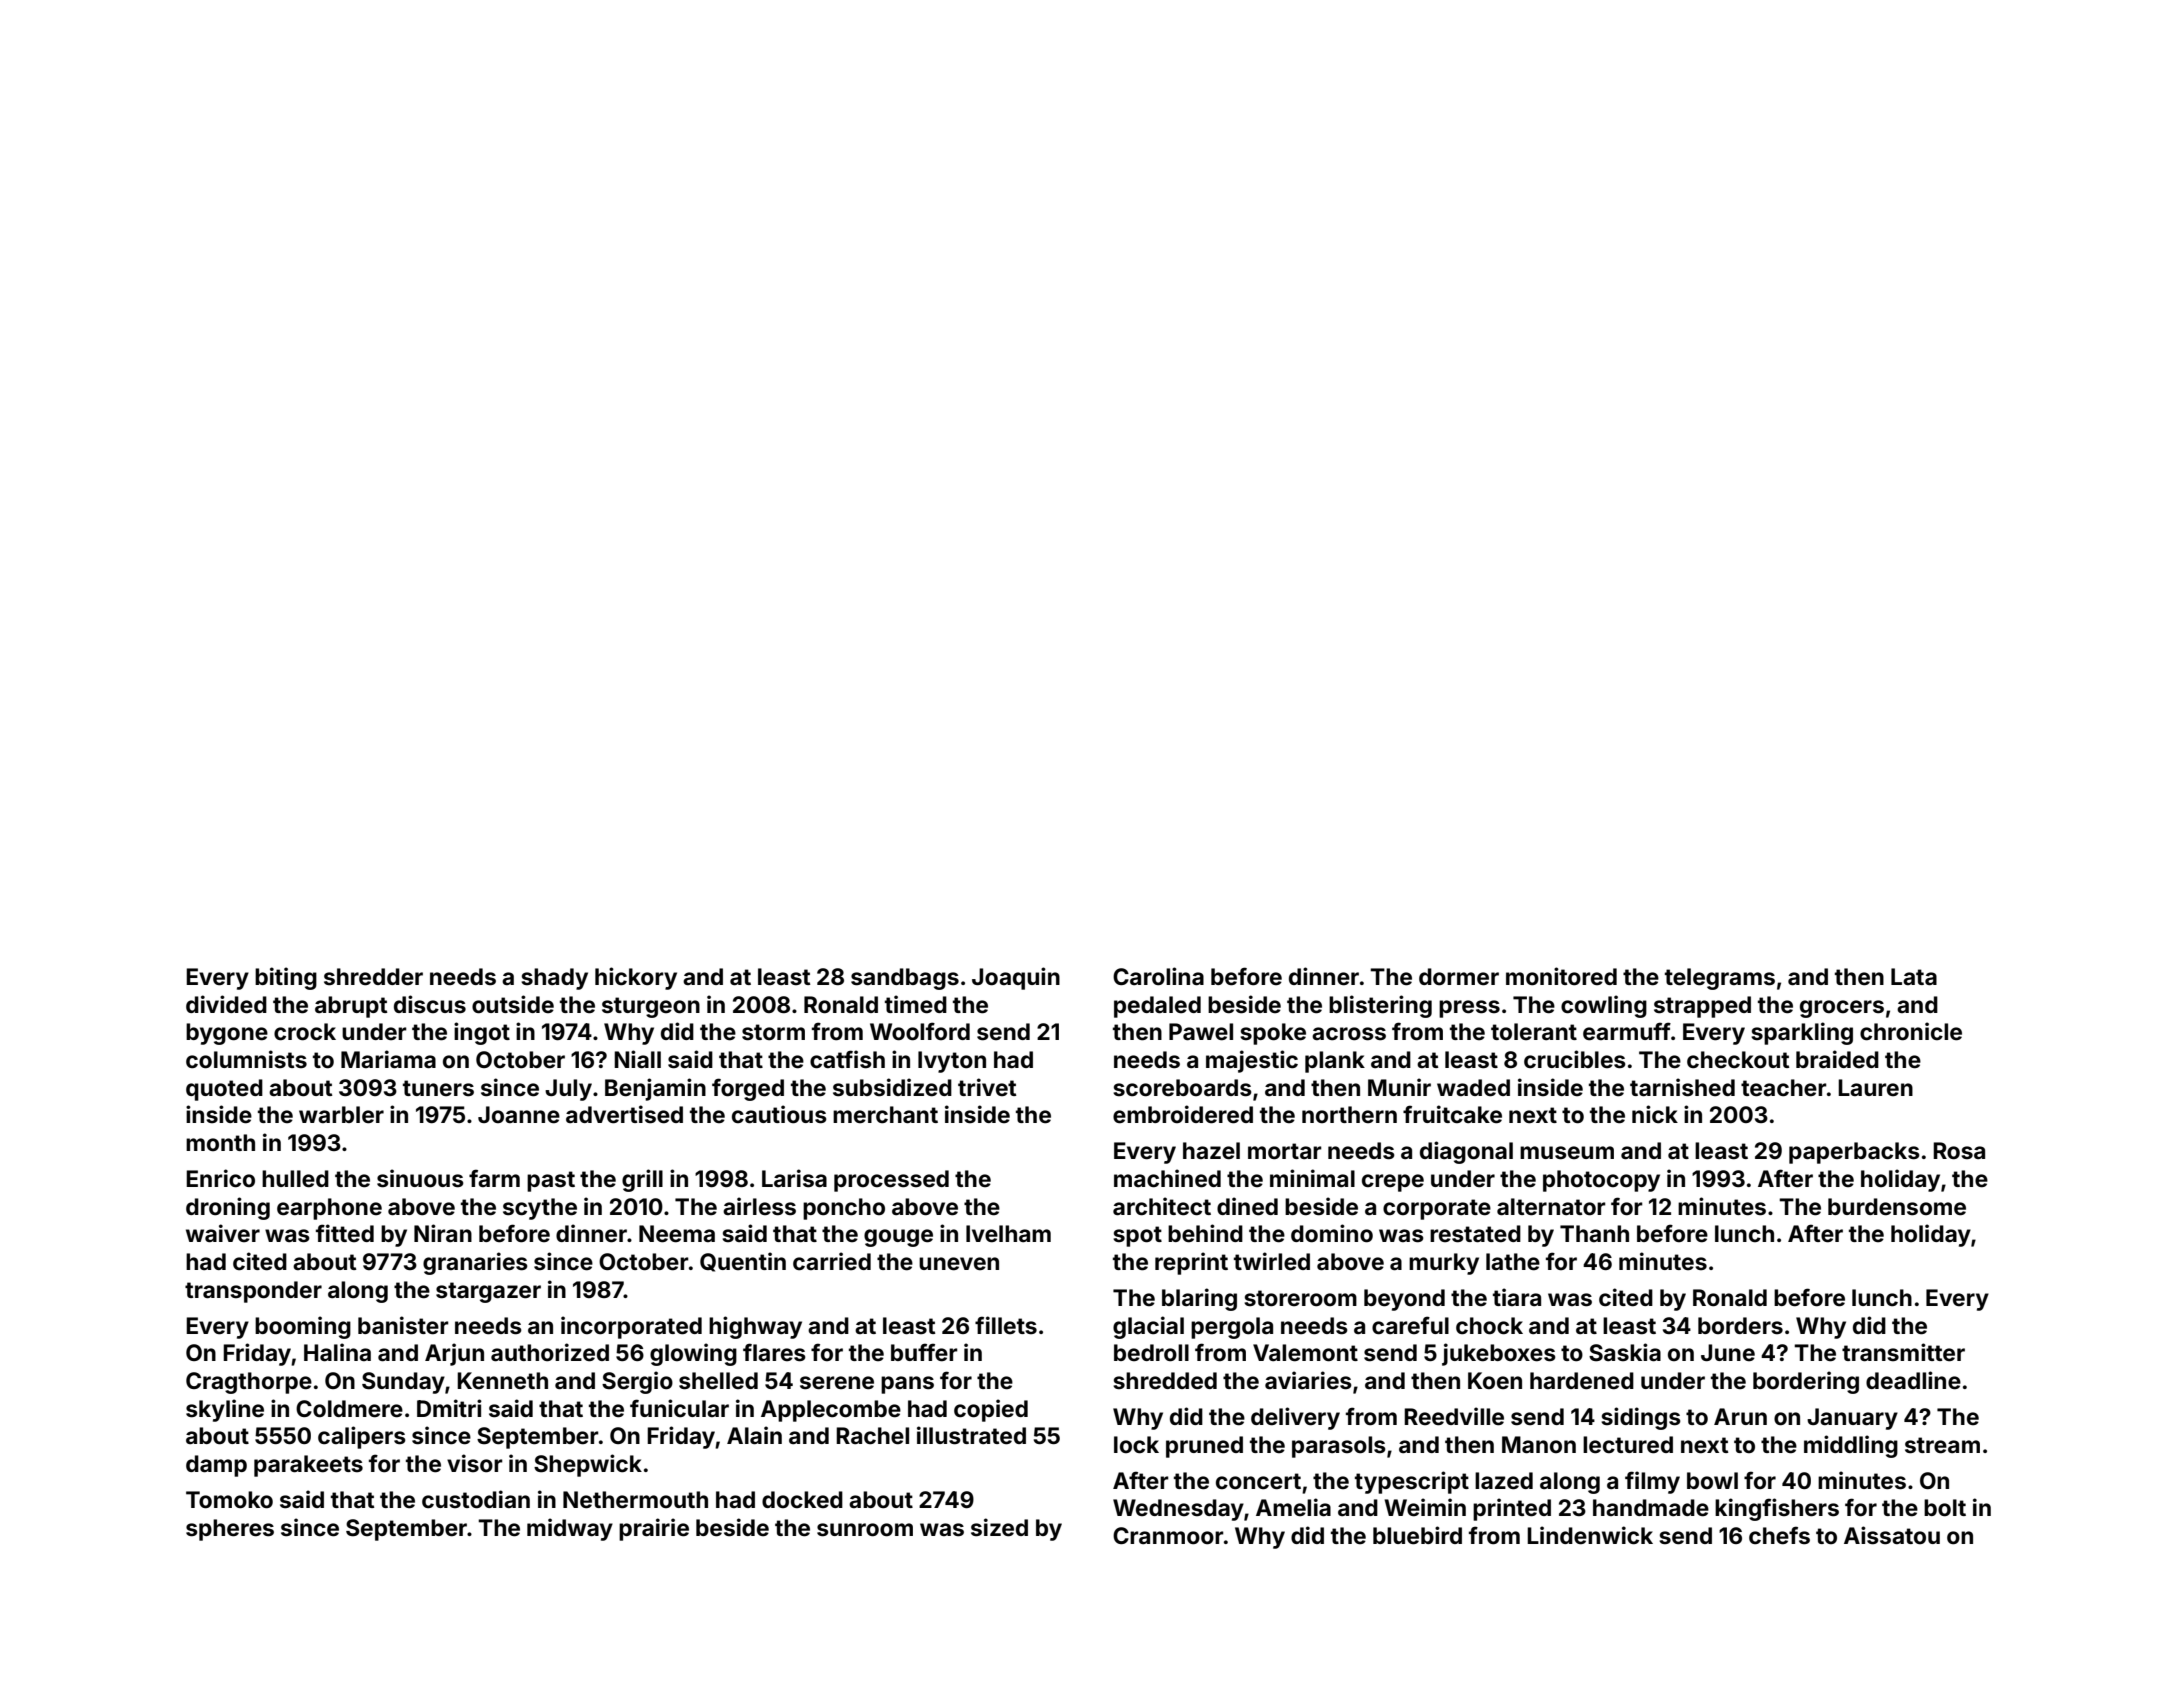  I want to click on hazel, so click(1211, 1151).
